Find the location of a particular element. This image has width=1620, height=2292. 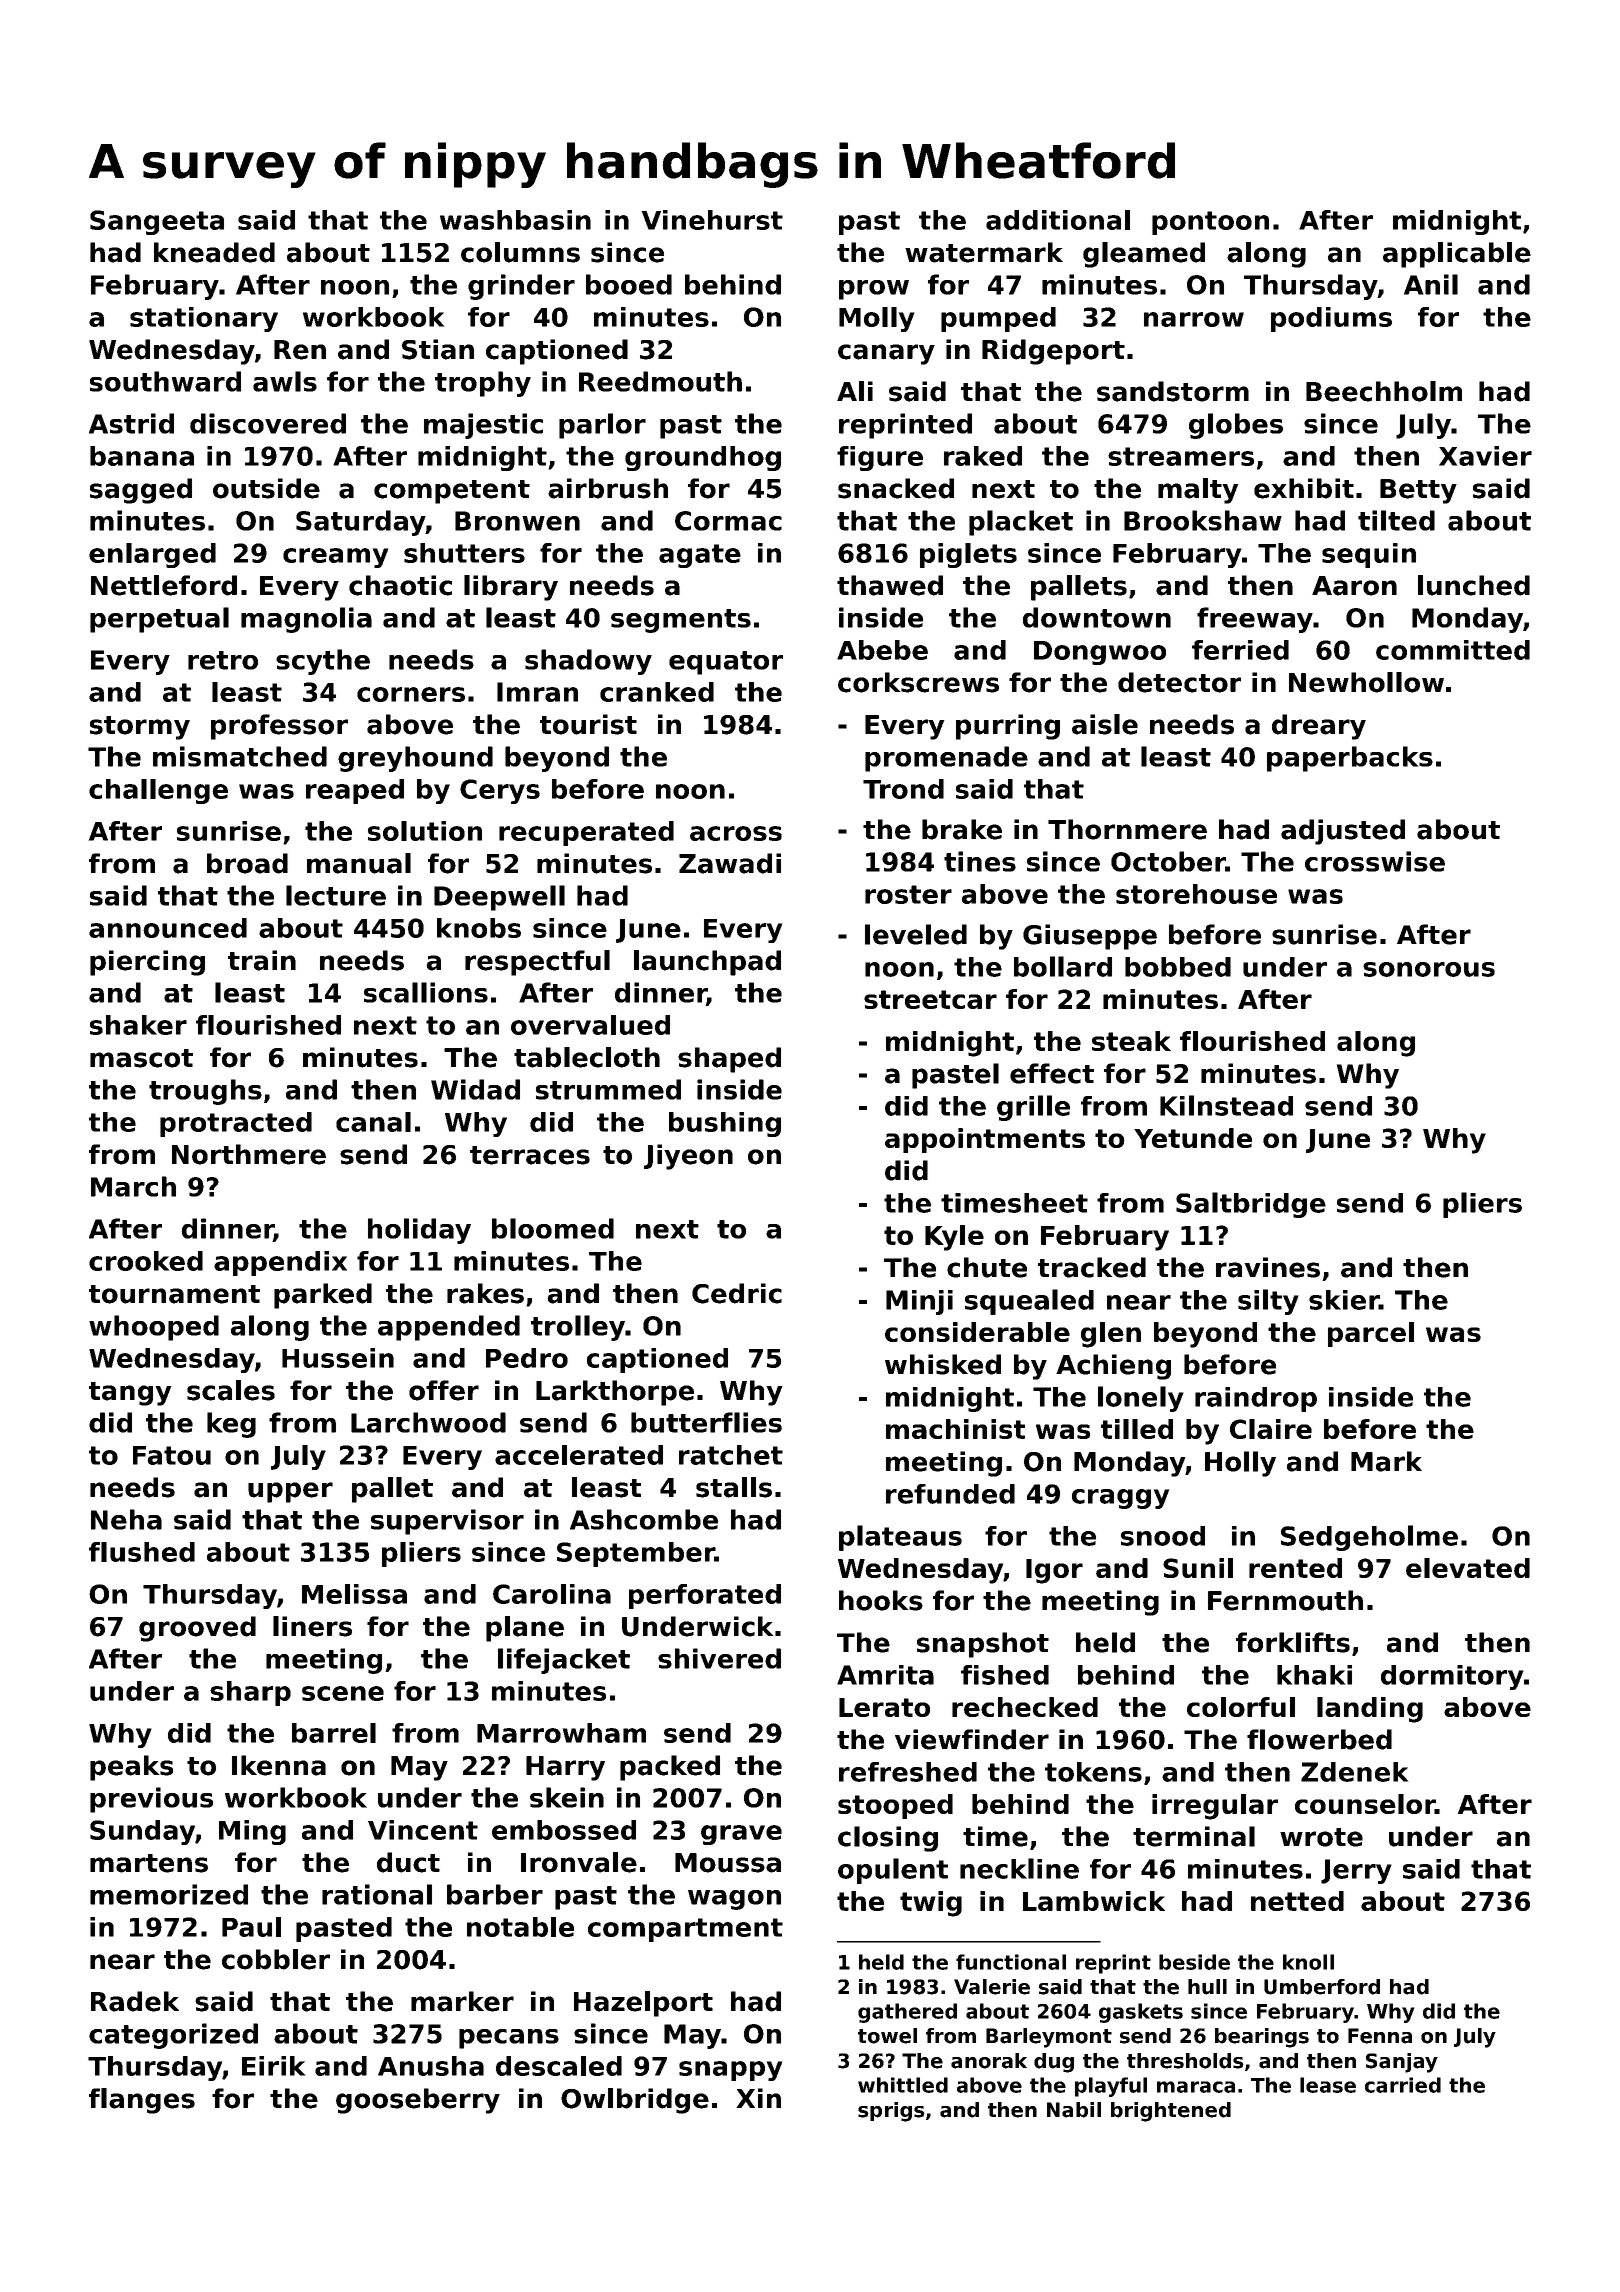

brightened is located at coordinates (1171, 2112).
